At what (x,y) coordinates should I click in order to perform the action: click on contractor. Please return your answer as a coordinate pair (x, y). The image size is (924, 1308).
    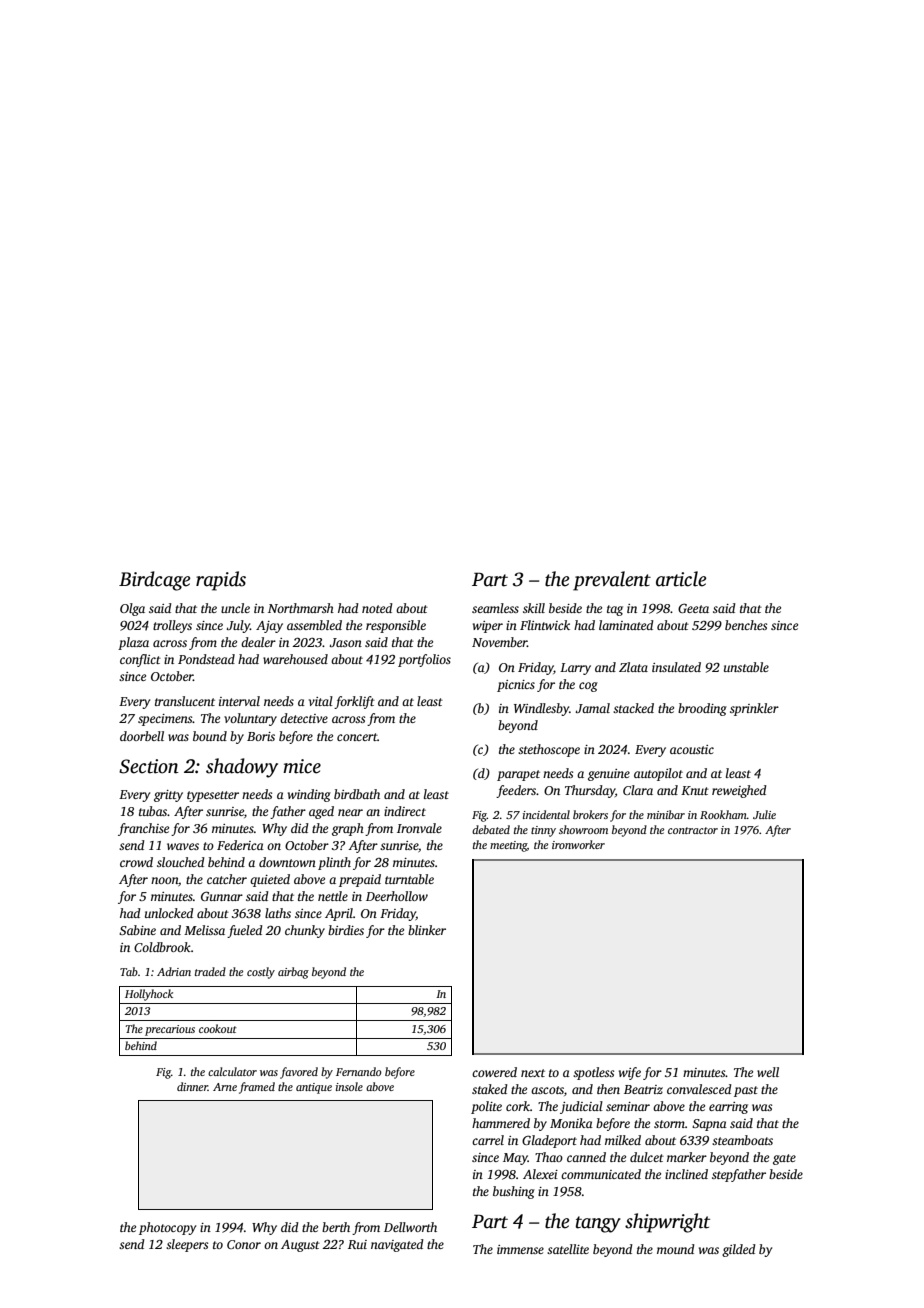
    Looking at the image, I should click on (693, 830).
